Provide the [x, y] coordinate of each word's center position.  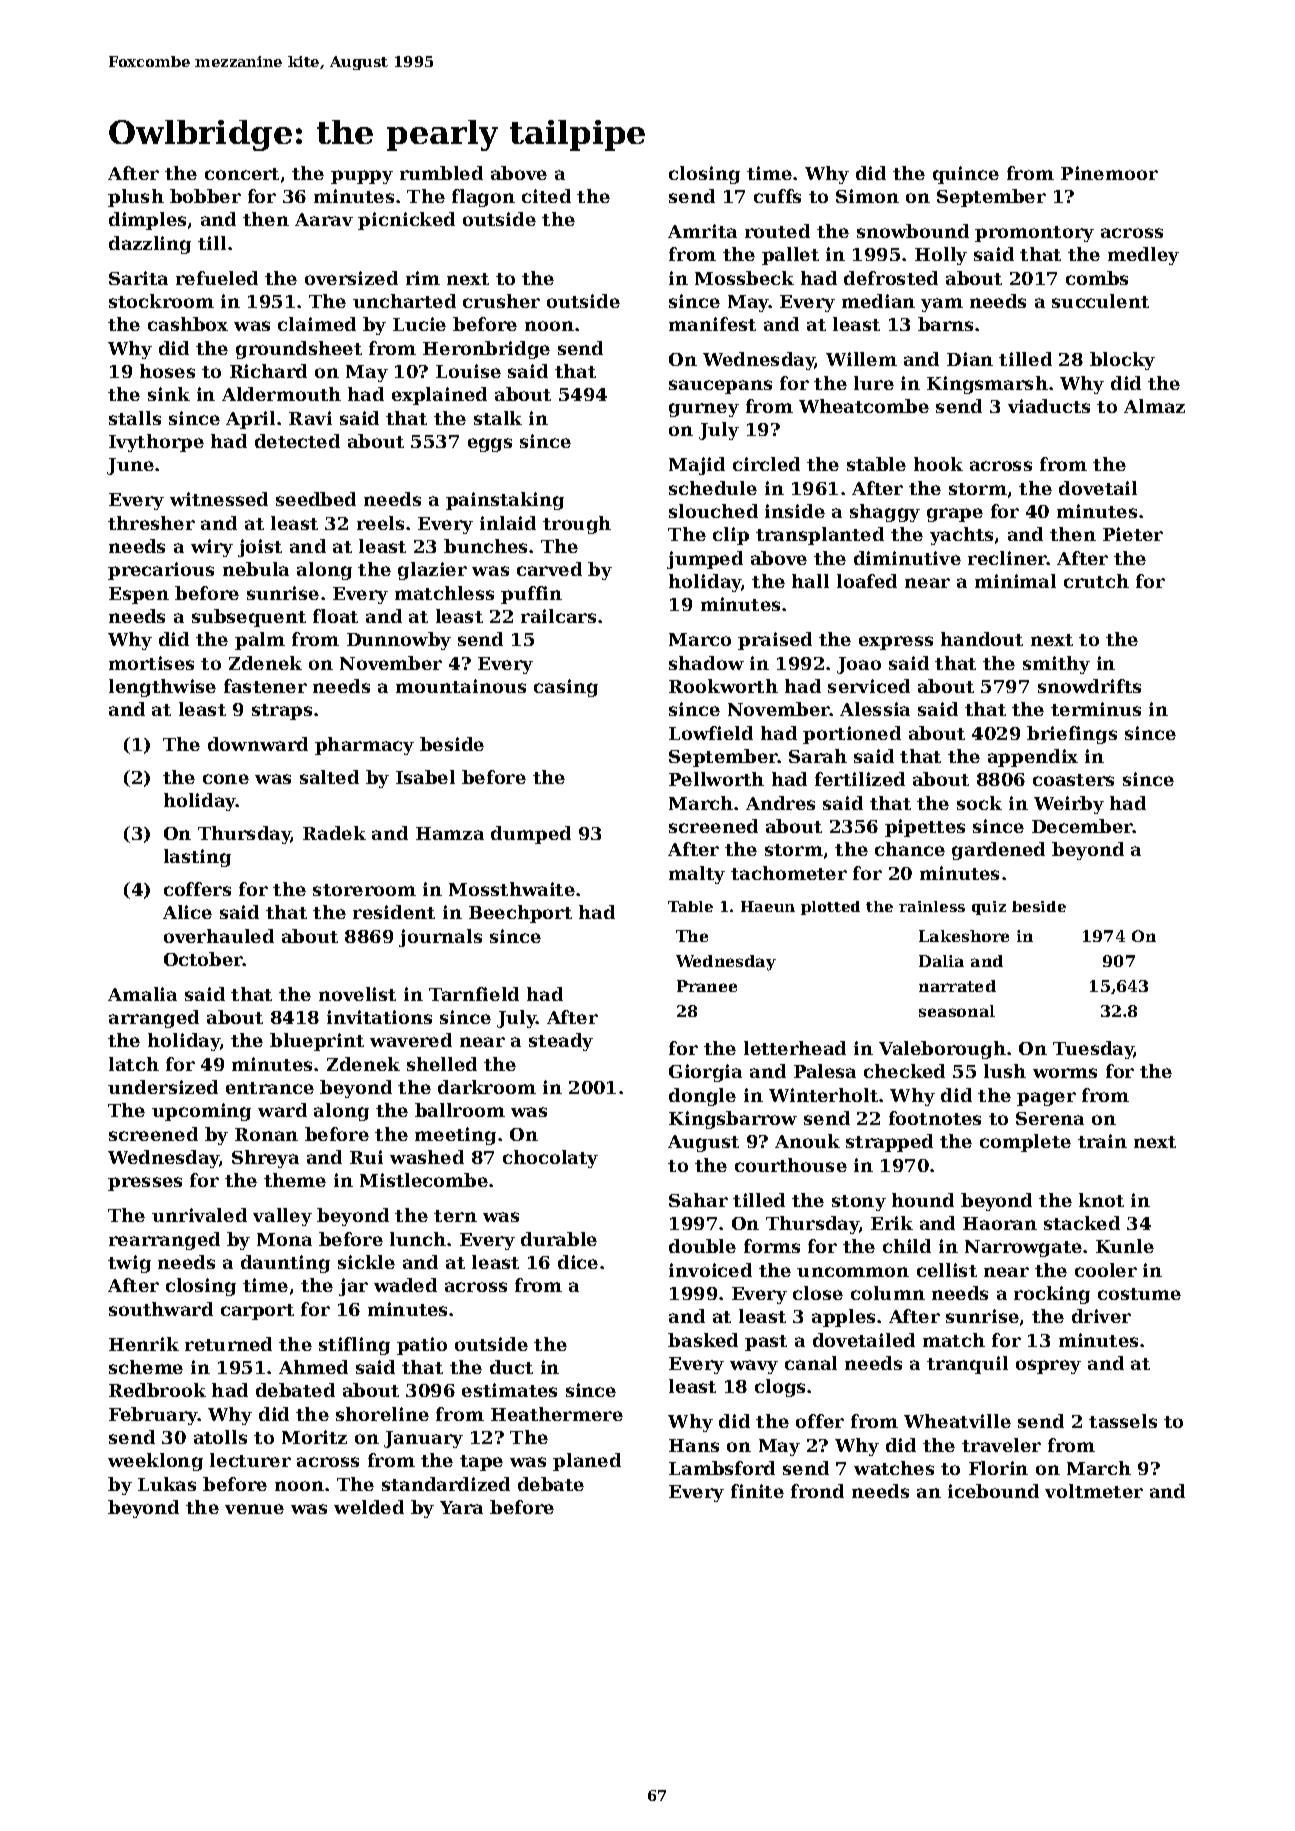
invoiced [710, 1270]
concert [242, 174]
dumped [531, 835]
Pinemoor [1109, 173]
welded [369, 1507]
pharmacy [364, 746]
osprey [1048, 1367]
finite [757, 1491]
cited [546, 196]
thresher [151, 523]
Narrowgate [1023, 1248]
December [1082, 826]
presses [145, 1184]
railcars [558, 616]
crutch [1096, 581]
